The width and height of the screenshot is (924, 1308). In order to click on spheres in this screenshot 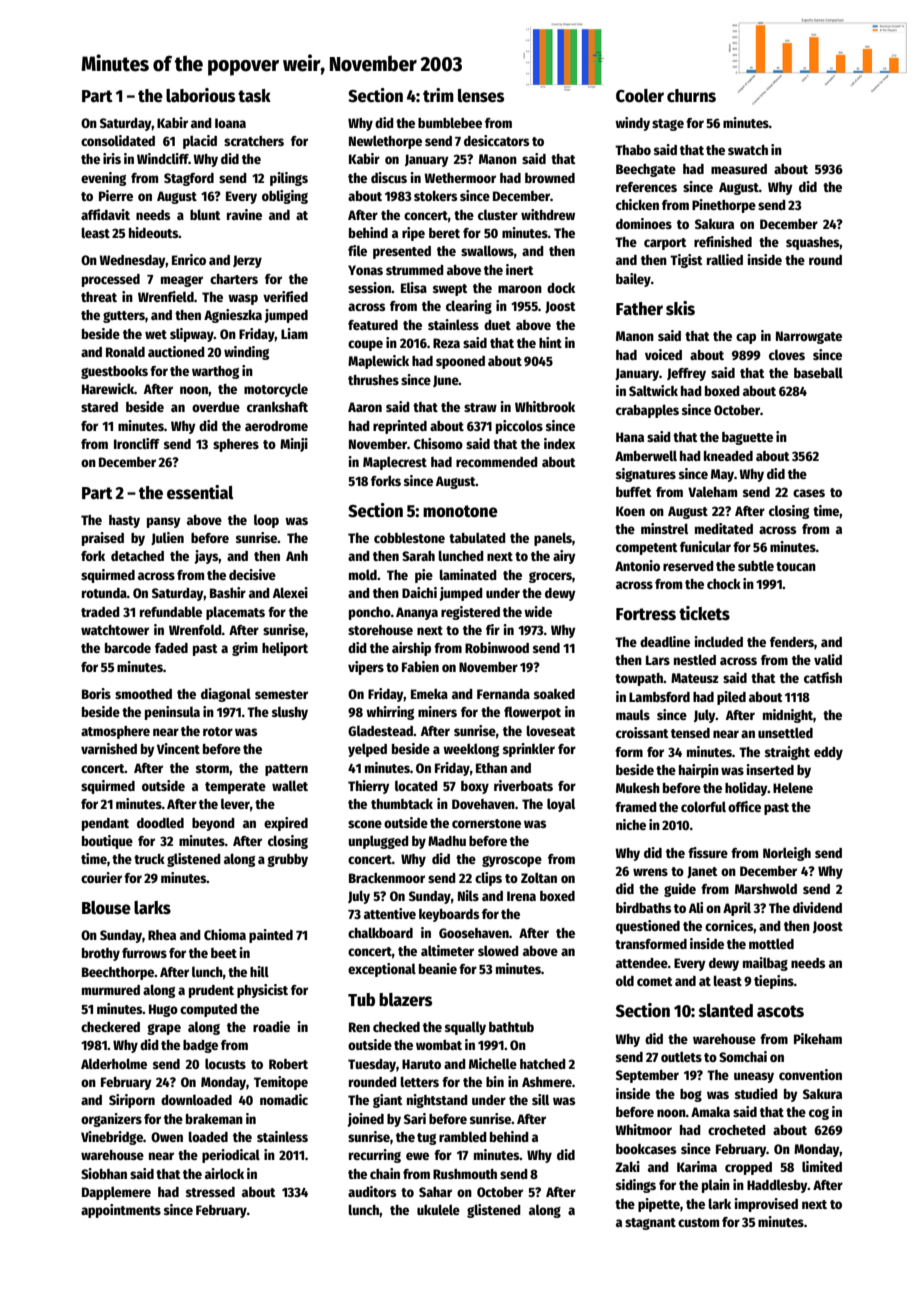, I will do `click(236, 445)`.
